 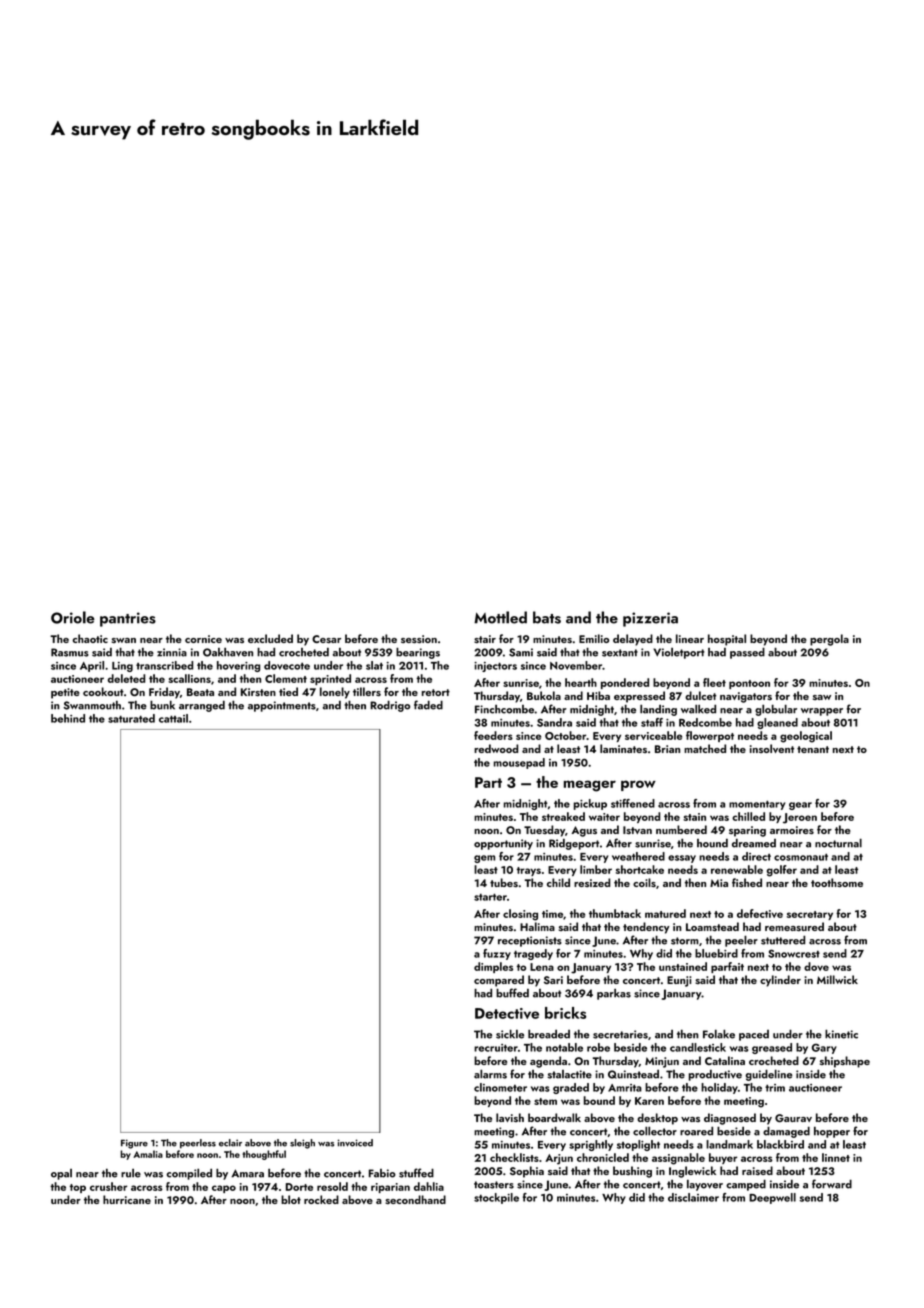 What do you see at coordinates (594, 638) in the screenshot?
I see `Emilio` at bounding box center [594, 638].
